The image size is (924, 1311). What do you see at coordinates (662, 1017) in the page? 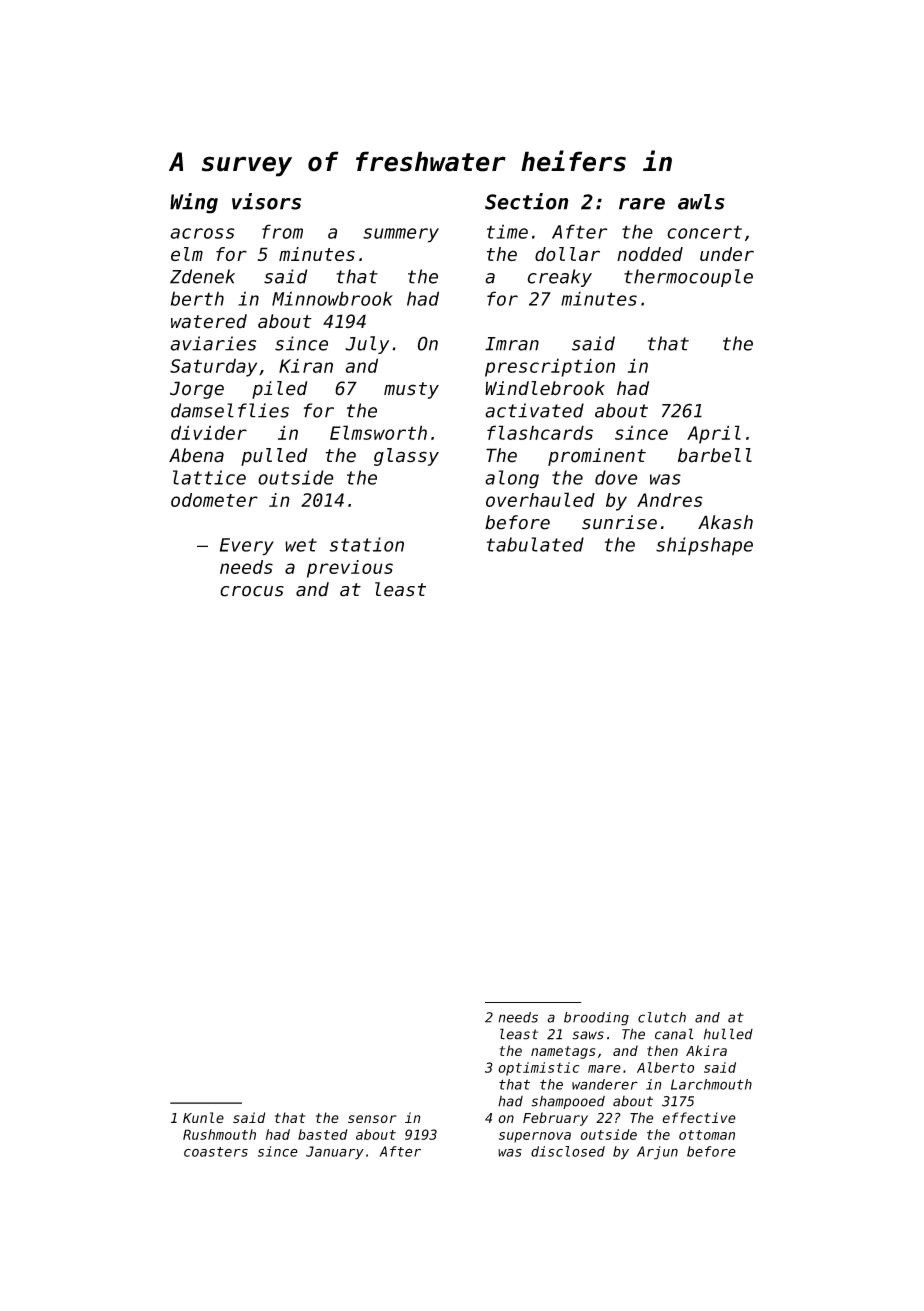
I see `clutch` at bounding box center [662, 1017].
